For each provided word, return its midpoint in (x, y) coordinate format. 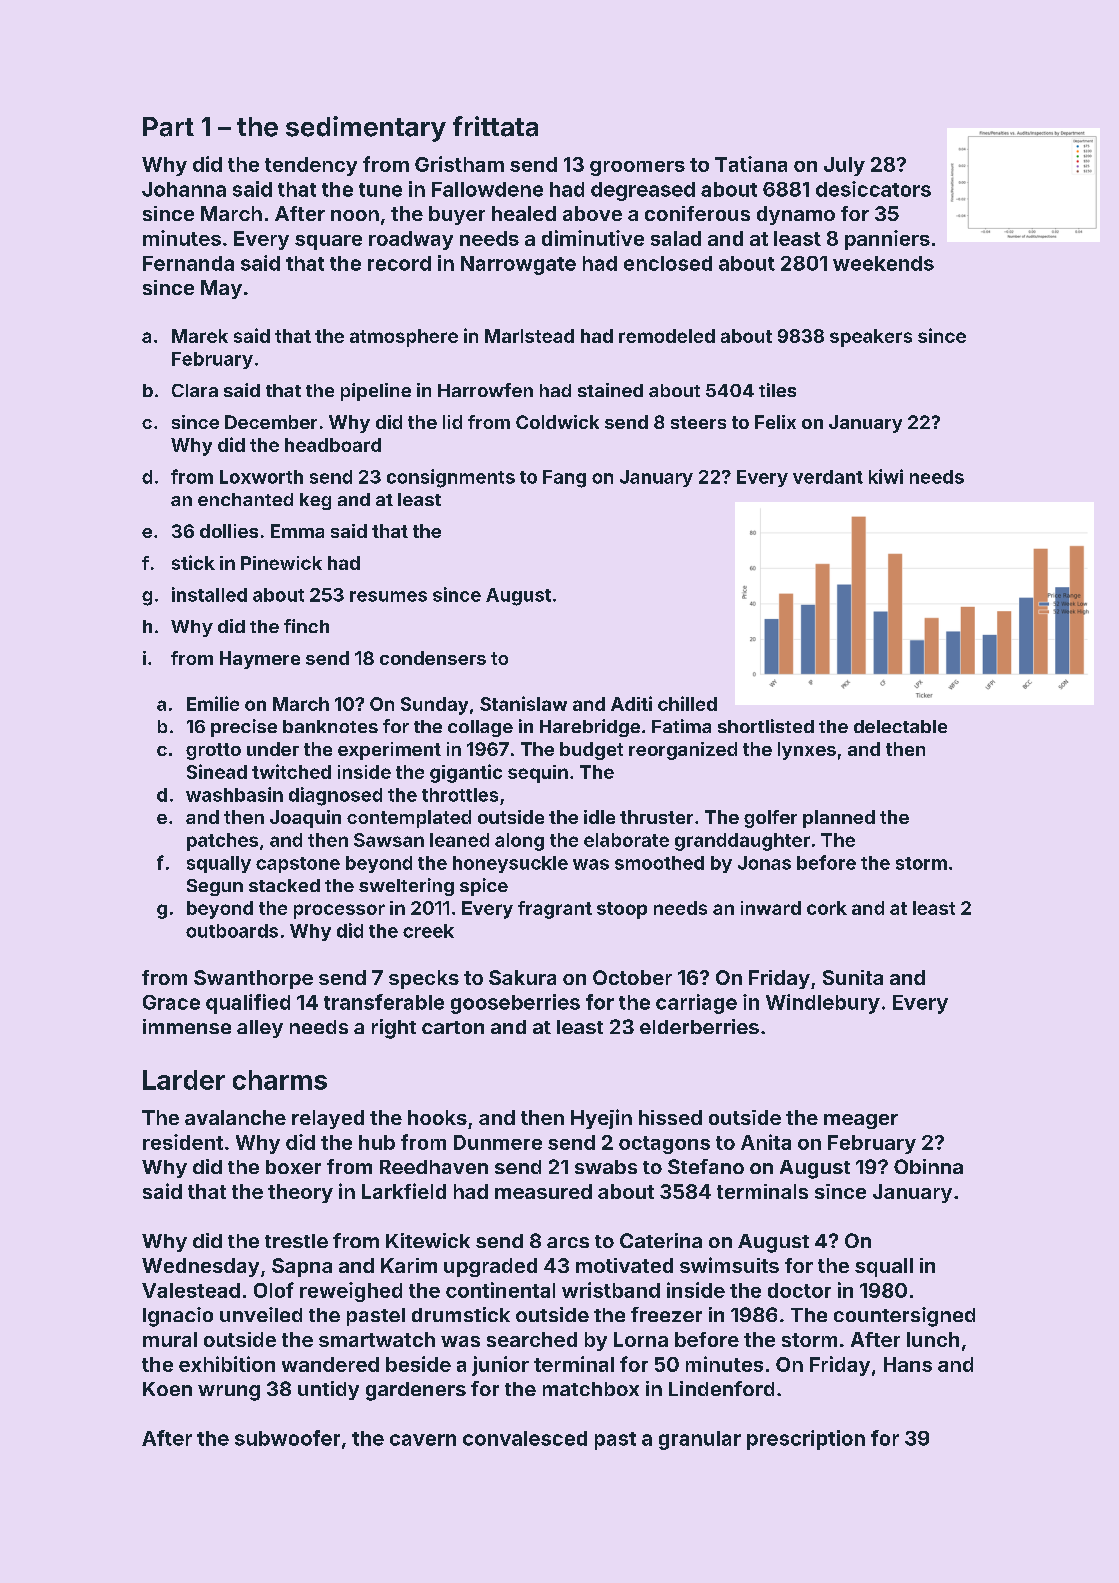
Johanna (184, 189)
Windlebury (823, 1004)
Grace (171, 1002)
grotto (213, 751)
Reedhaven (434, 1167)
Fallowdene (487, 189)
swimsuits (729, 1265)
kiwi (886, 476)
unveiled (261, 1314)
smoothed (659, 863)
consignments (451, 478)
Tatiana (751, 164)
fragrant (555, 910)
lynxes (807, 751)
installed (209, 594)
